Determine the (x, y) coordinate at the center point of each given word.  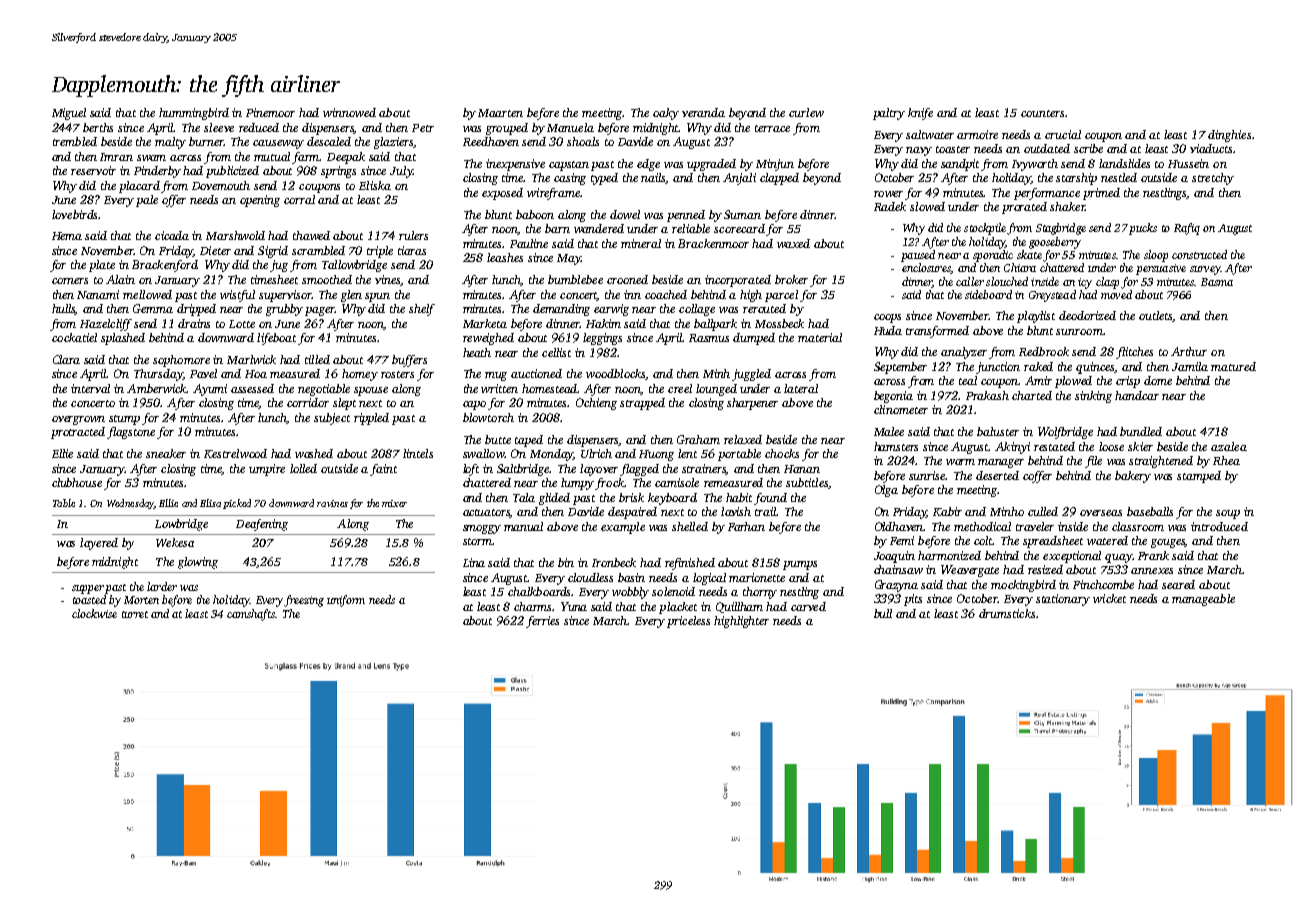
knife (920, 114)
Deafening (262, 525)
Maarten (500, 113)
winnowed (349, 112)
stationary (1063, 600)
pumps (800, 565)
